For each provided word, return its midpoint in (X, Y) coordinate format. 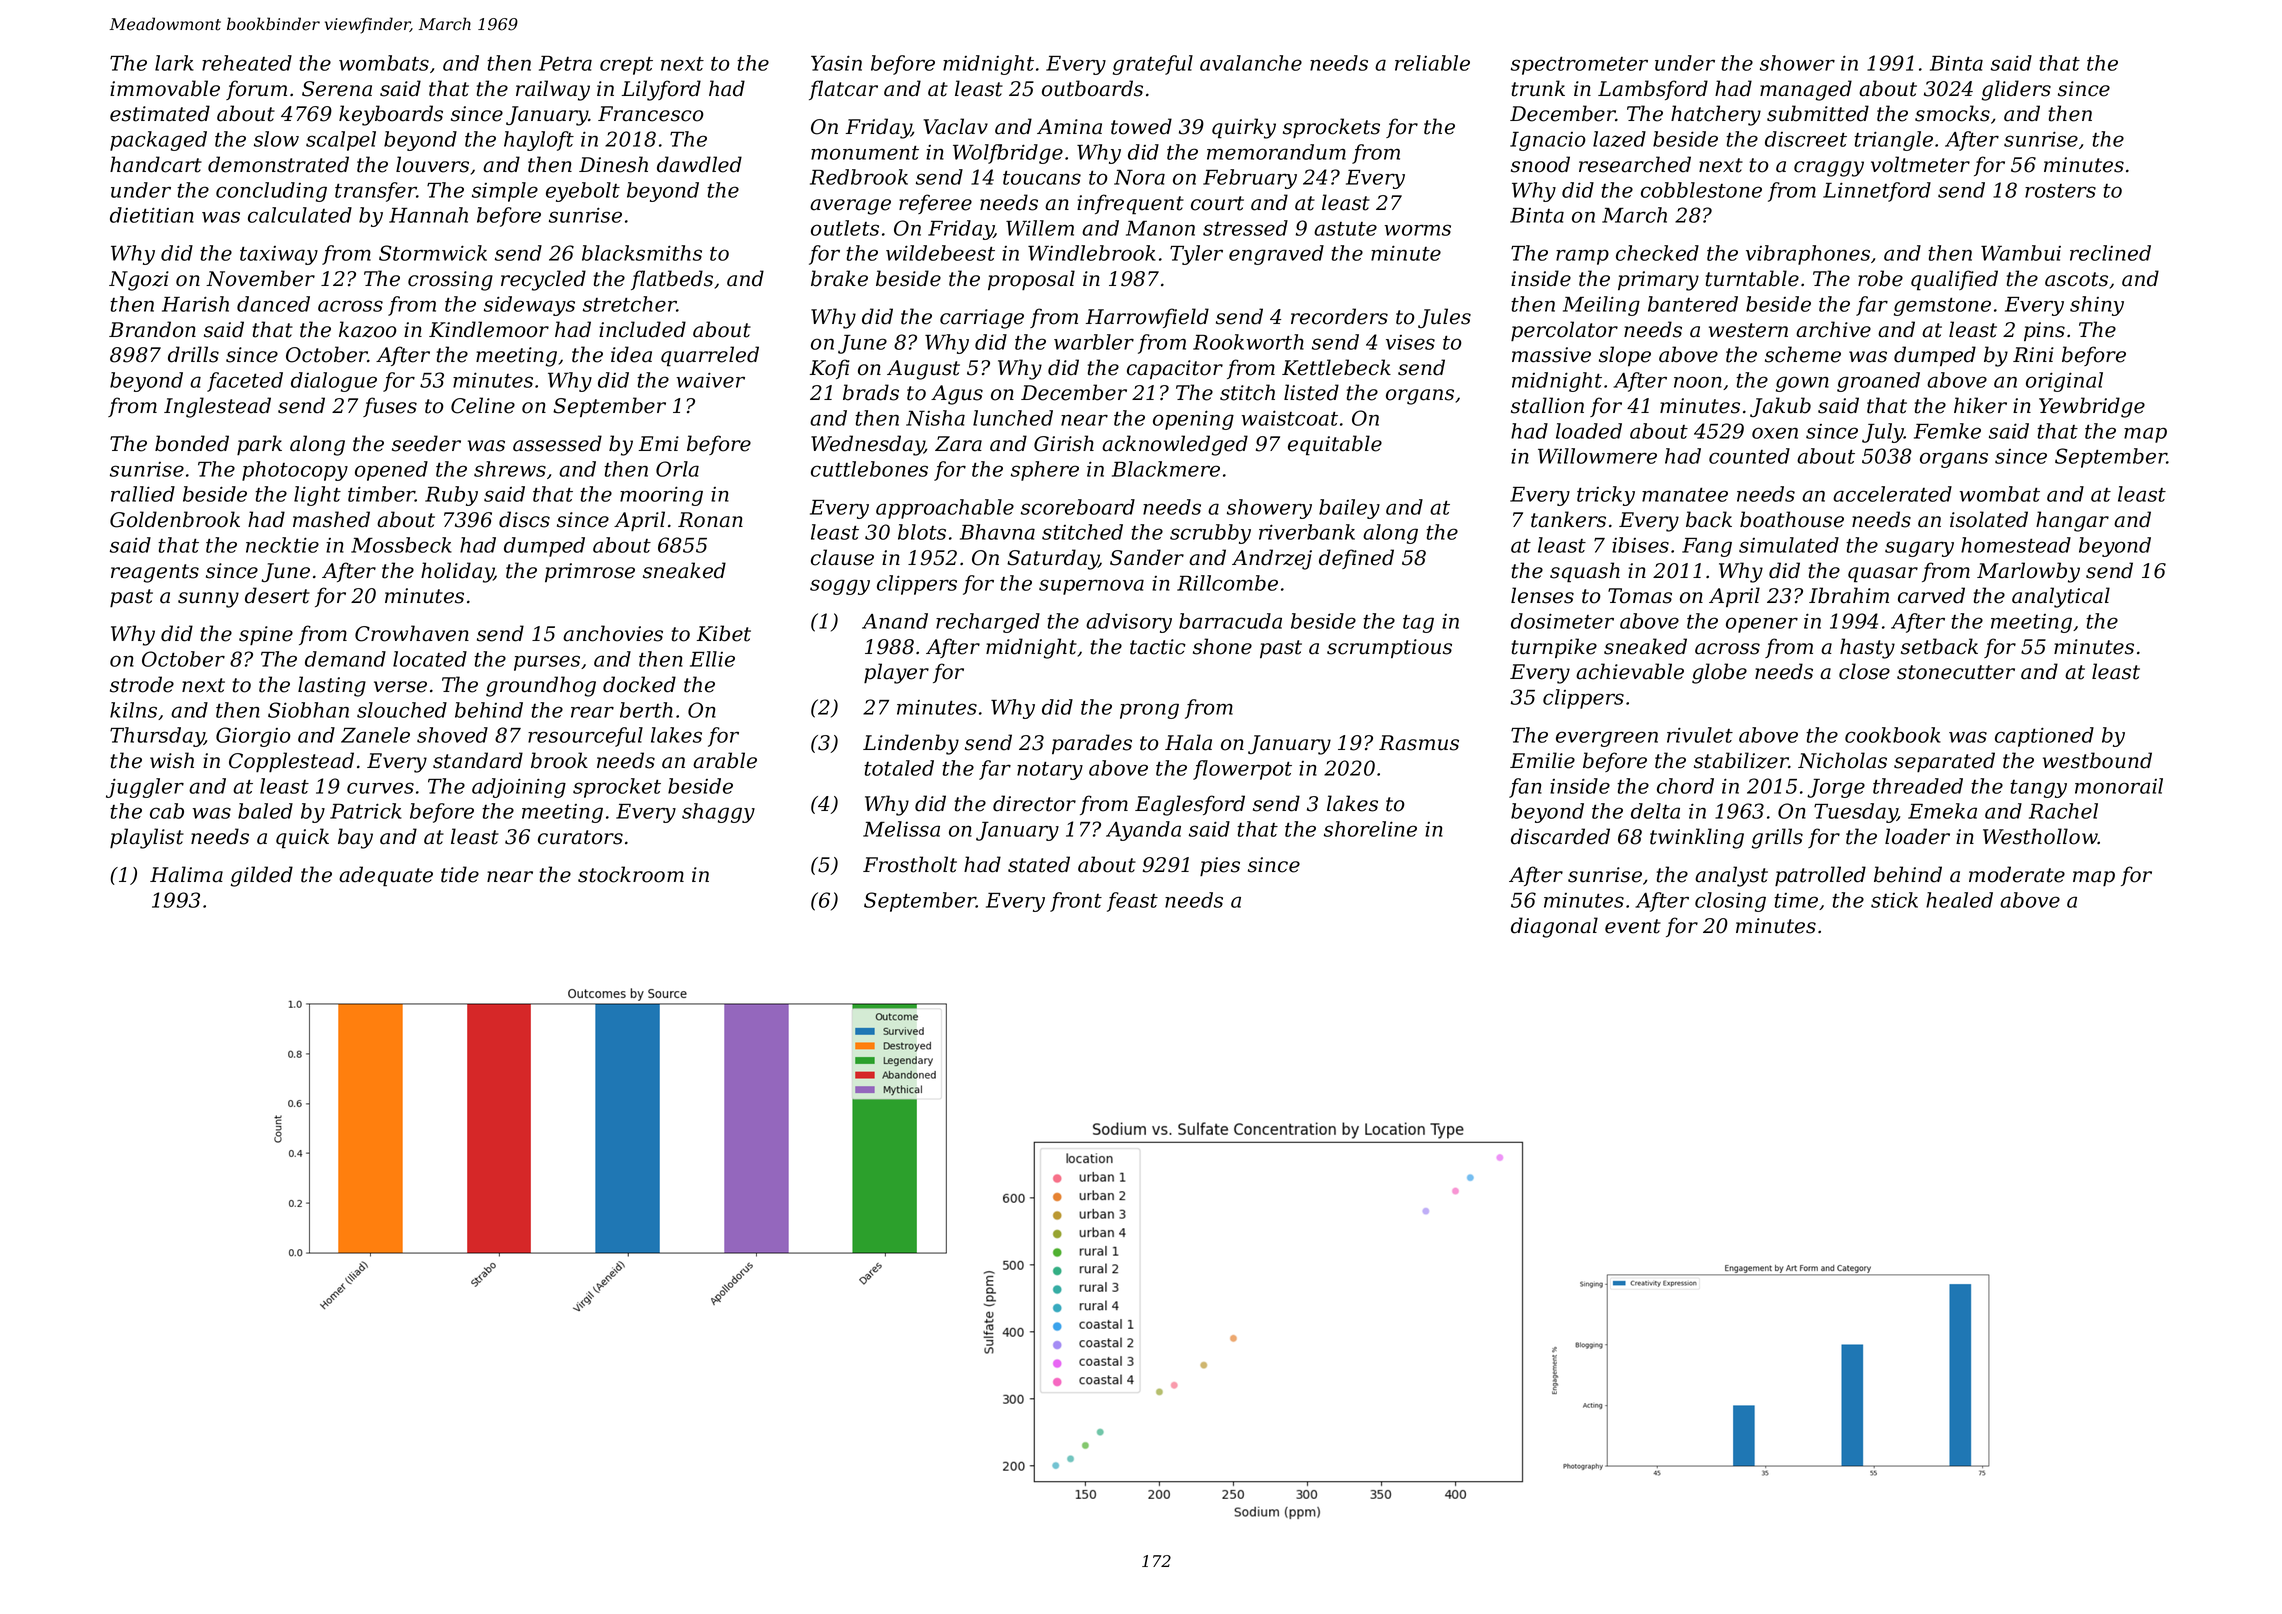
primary (1658, 281)
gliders (2016, 90)
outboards (1092, 88)
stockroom (631, 874)
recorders (1339, 316)
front (1076, 902)
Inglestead (217, 407)
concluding (271, 192)
